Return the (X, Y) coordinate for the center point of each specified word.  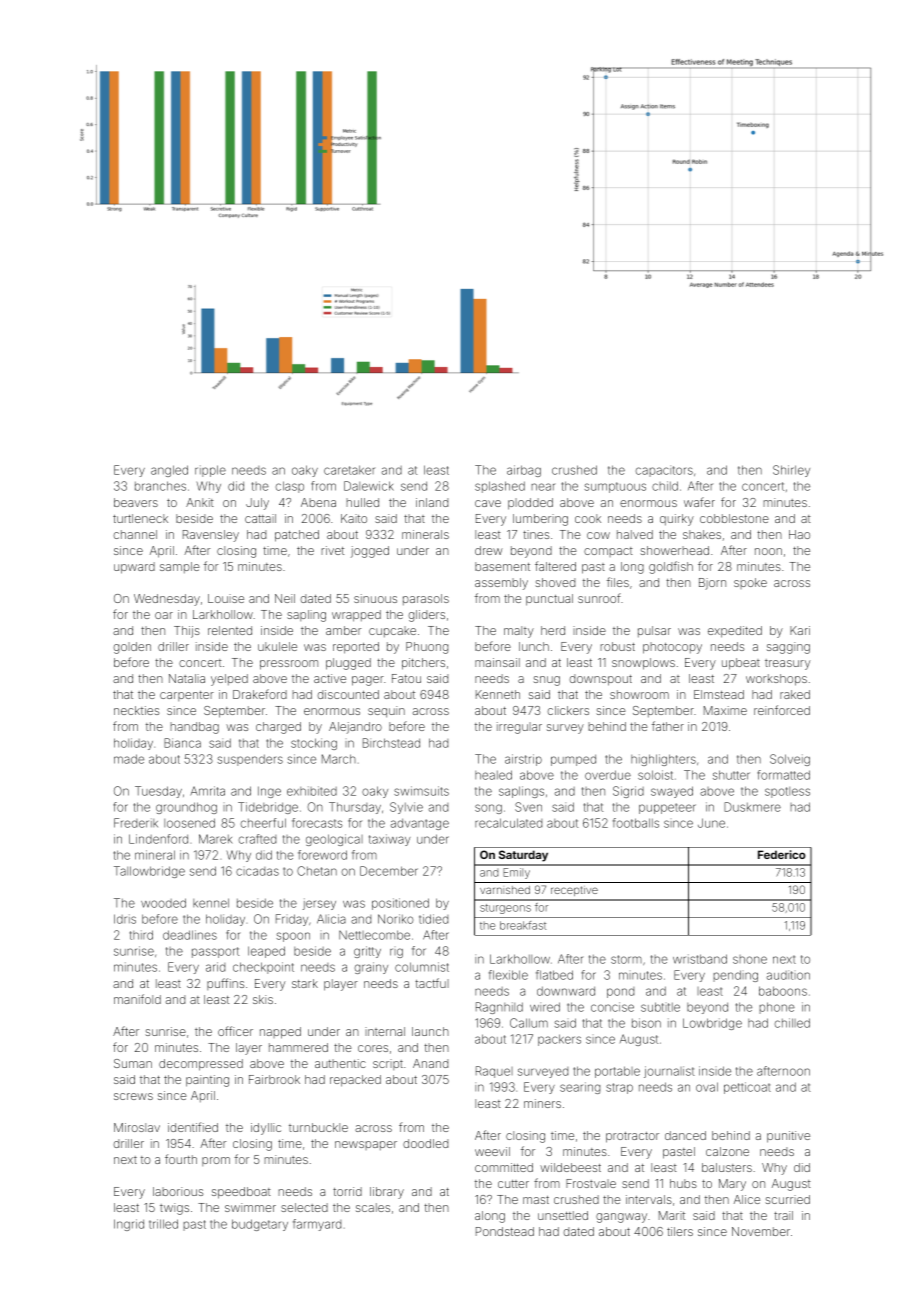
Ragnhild (499, 1008)
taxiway (390, 840)
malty (519, 632)
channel (135, 534)
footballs (636, 823)
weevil (492, 1151)
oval (707, 1087)
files (618, 582)
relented (230, 630)
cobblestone (734, 518)
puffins (225, 984)
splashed (500, 487)
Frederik (136, 823)
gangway (621, 1218)
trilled (163, 1224)
